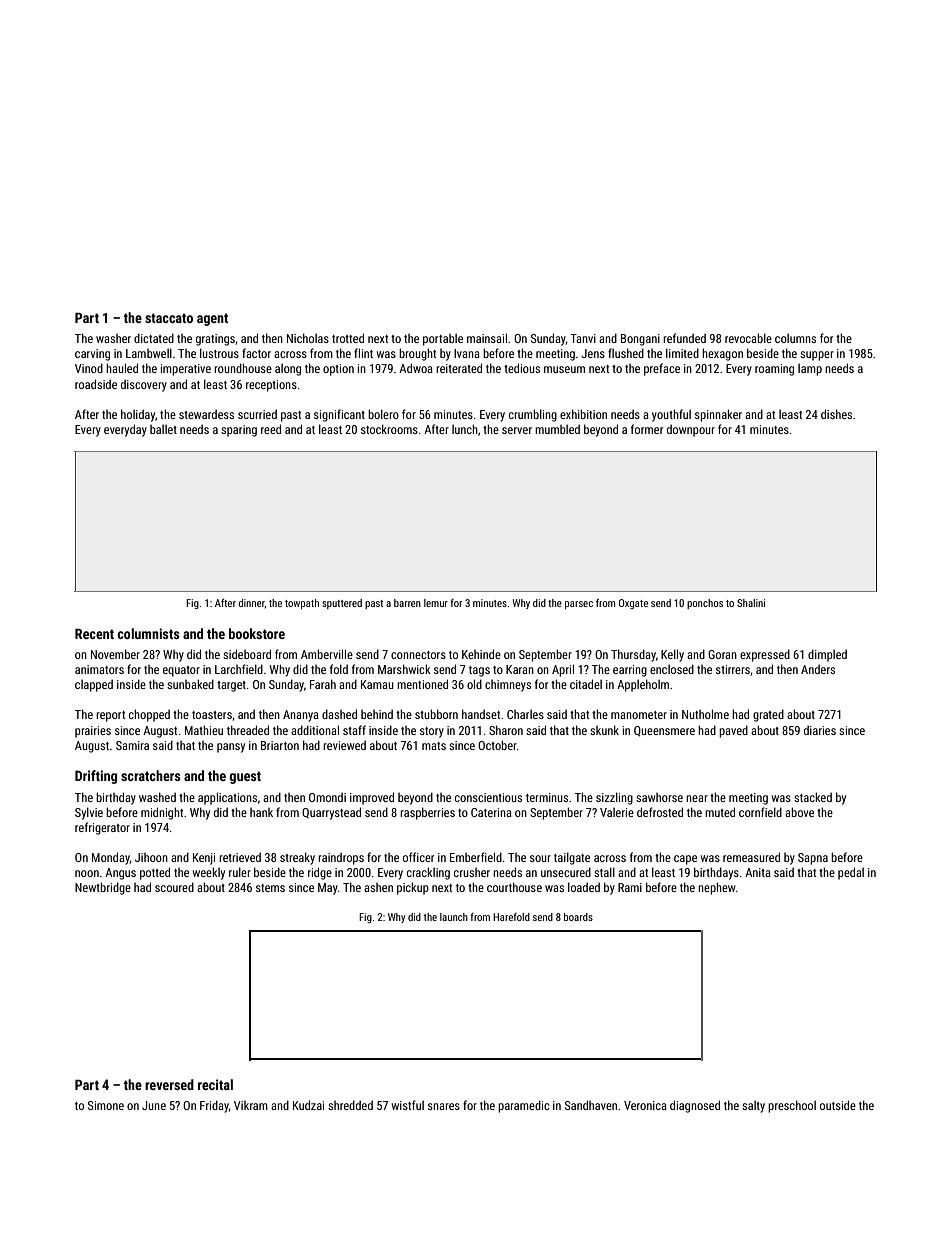 Image resolution: width=952 pixels, height=1233 pixels. Describe the element at coordinates (579, 605) in the document. I see `parsec` at that location.
